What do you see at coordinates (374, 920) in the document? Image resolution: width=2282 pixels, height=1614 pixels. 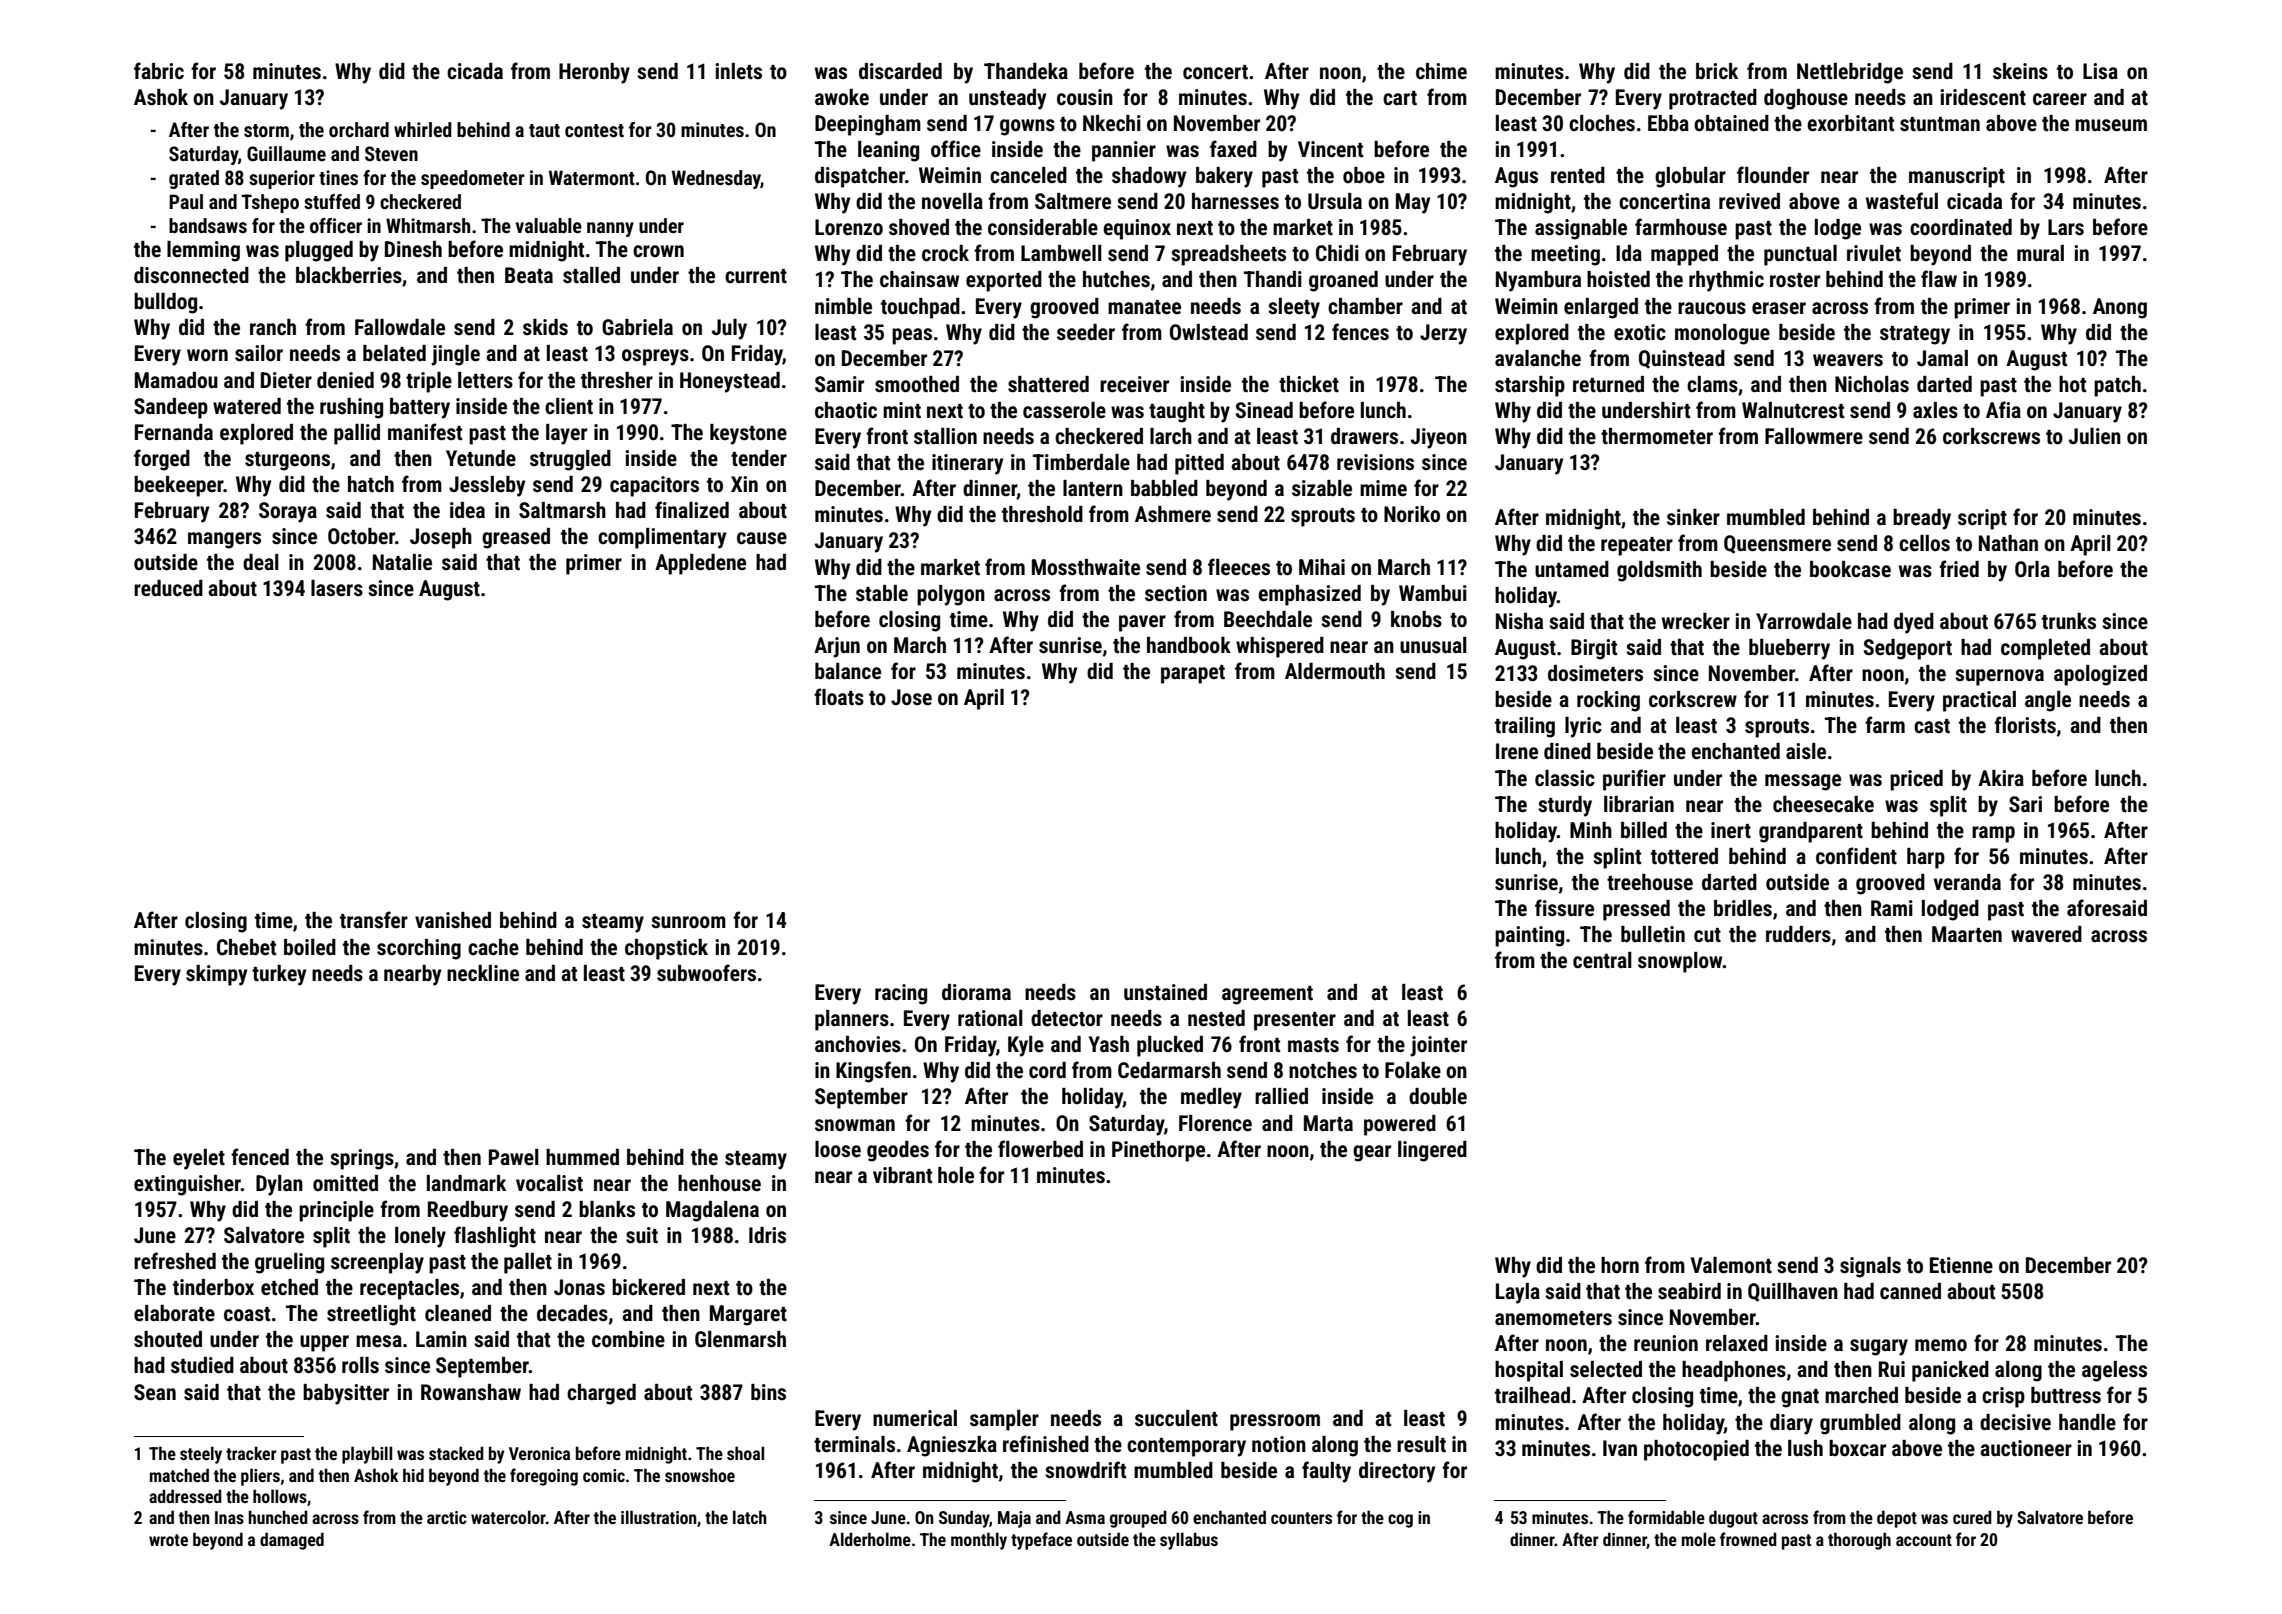 I see `transfer` at bounding box center [374, 920].
